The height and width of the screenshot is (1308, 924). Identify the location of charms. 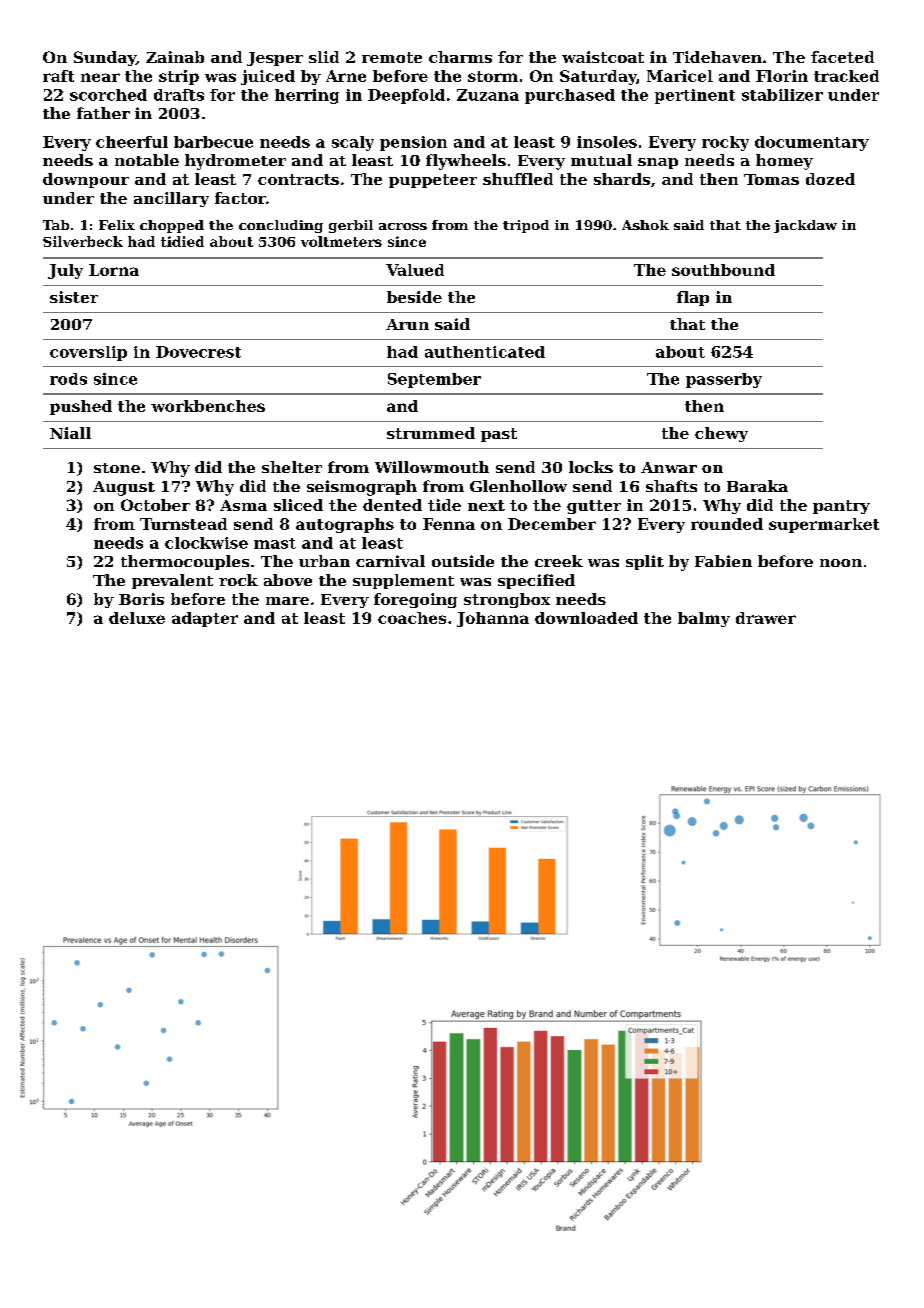
(460, 57).
